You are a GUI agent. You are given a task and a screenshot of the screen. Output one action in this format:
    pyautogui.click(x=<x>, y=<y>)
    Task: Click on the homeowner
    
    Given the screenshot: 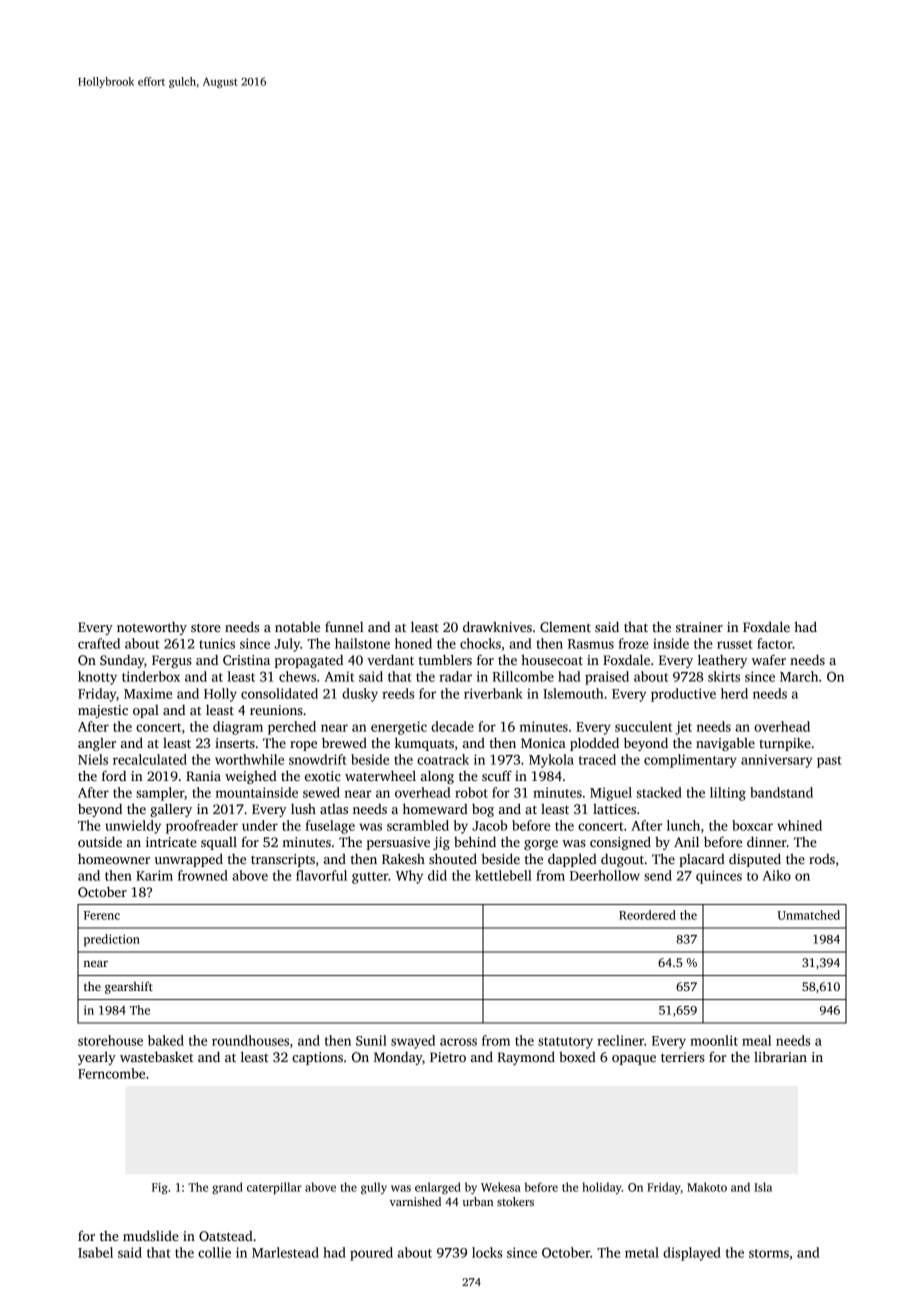 What is the action you would take?
    pyautogui.click(x=114, y=859)
